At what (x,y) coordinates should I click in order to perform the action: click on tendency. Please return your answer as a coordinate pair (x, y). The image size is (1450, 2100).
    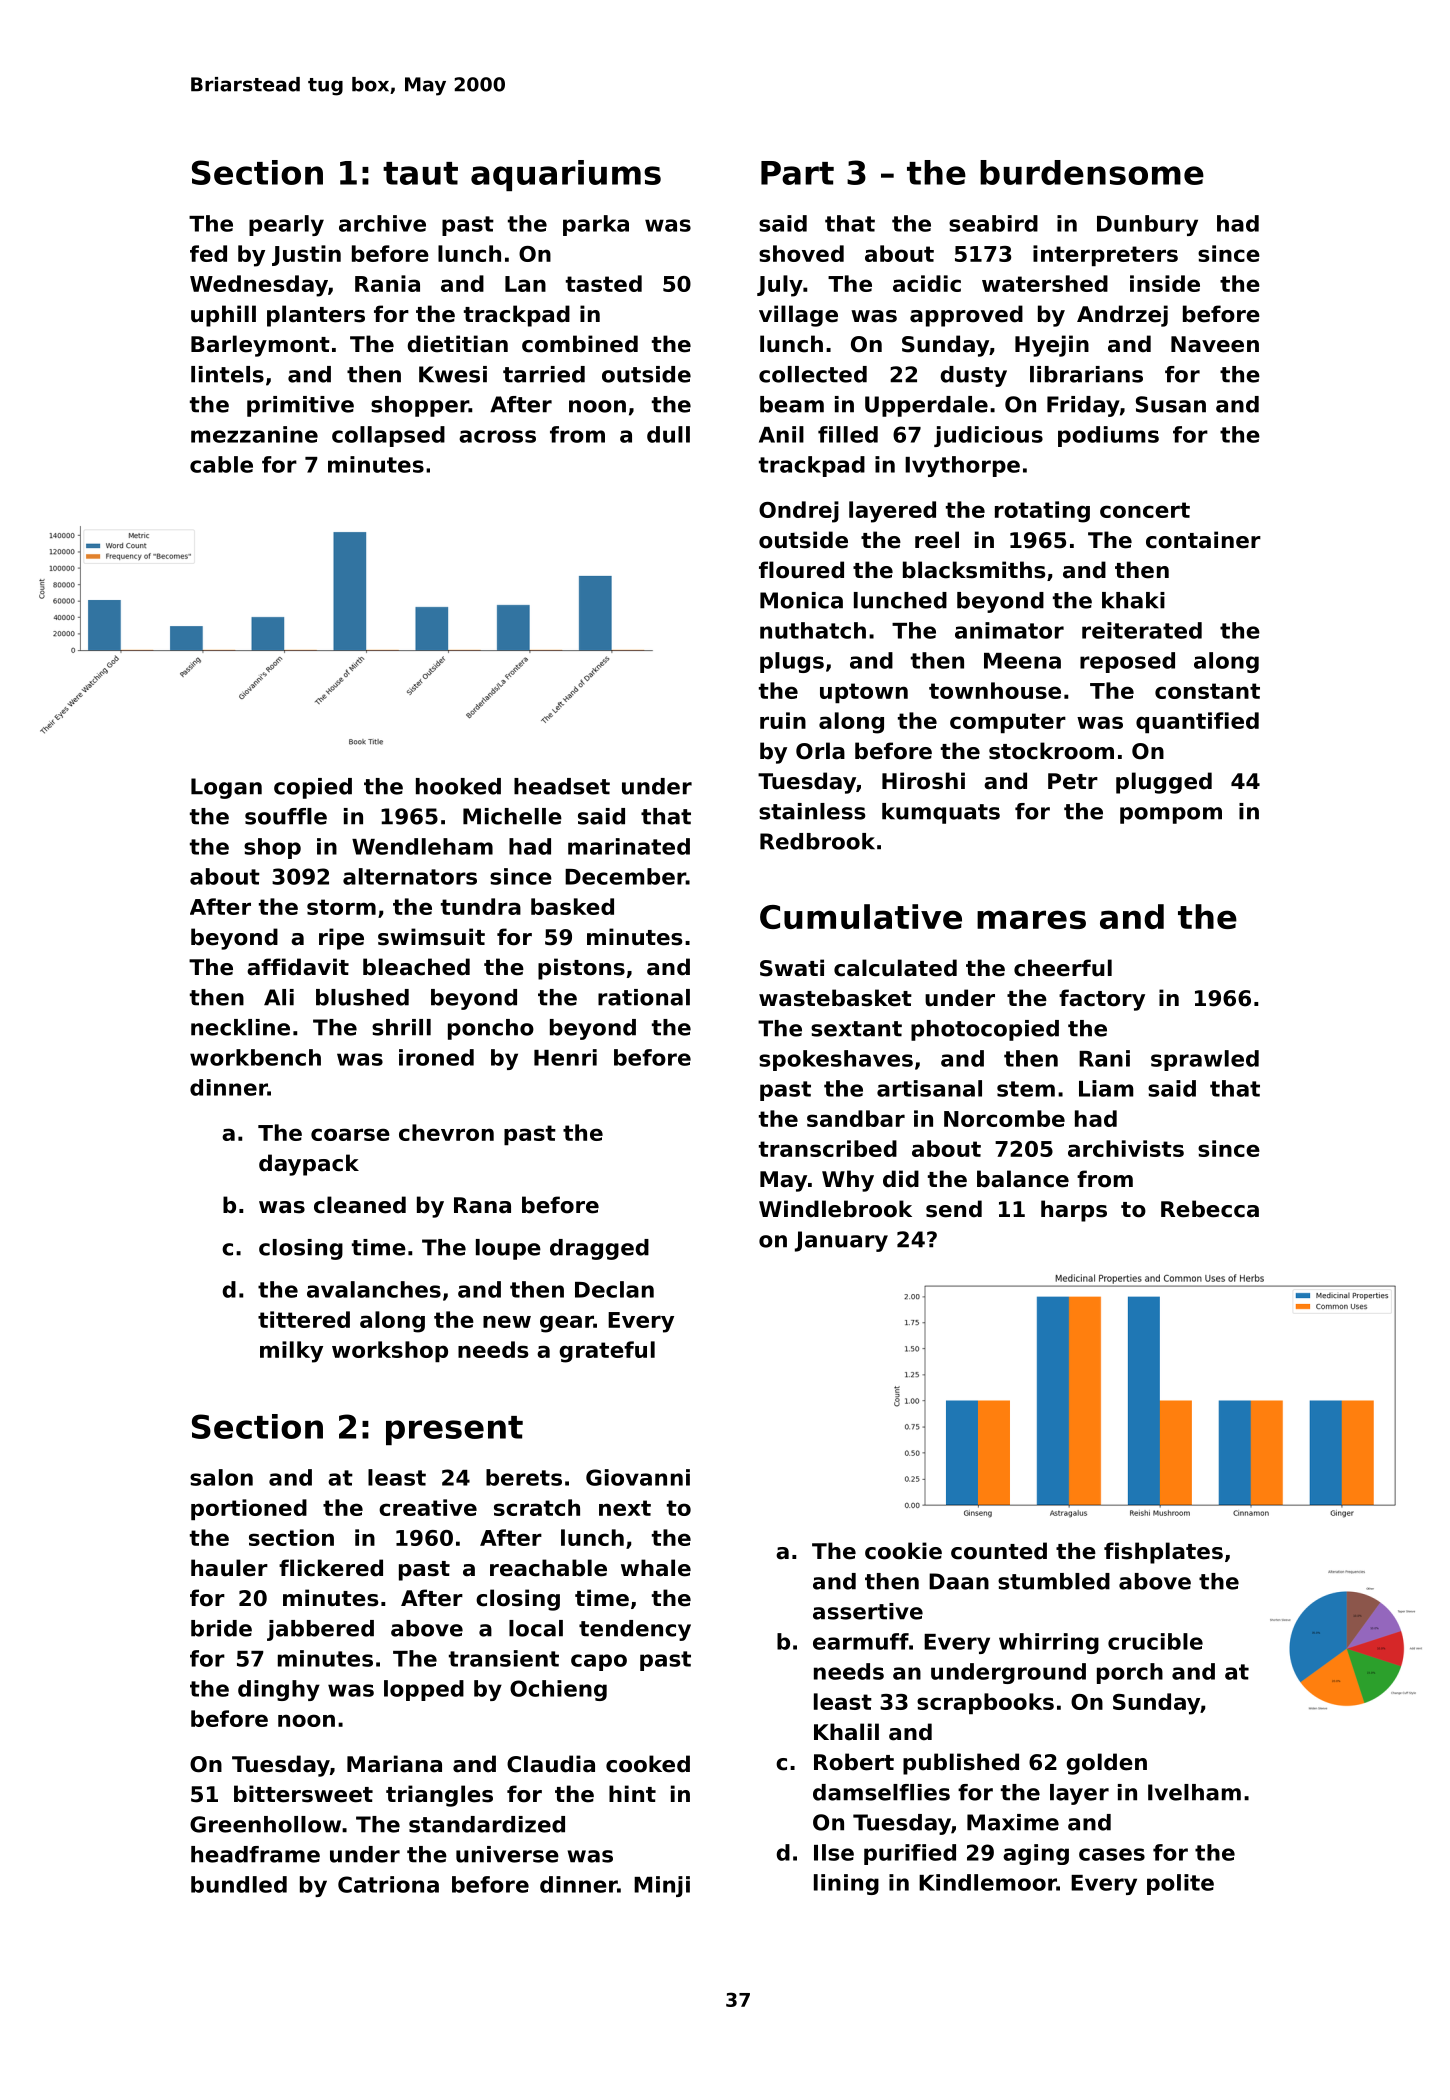
    Looking at the image, I should click on (635, 1630).
